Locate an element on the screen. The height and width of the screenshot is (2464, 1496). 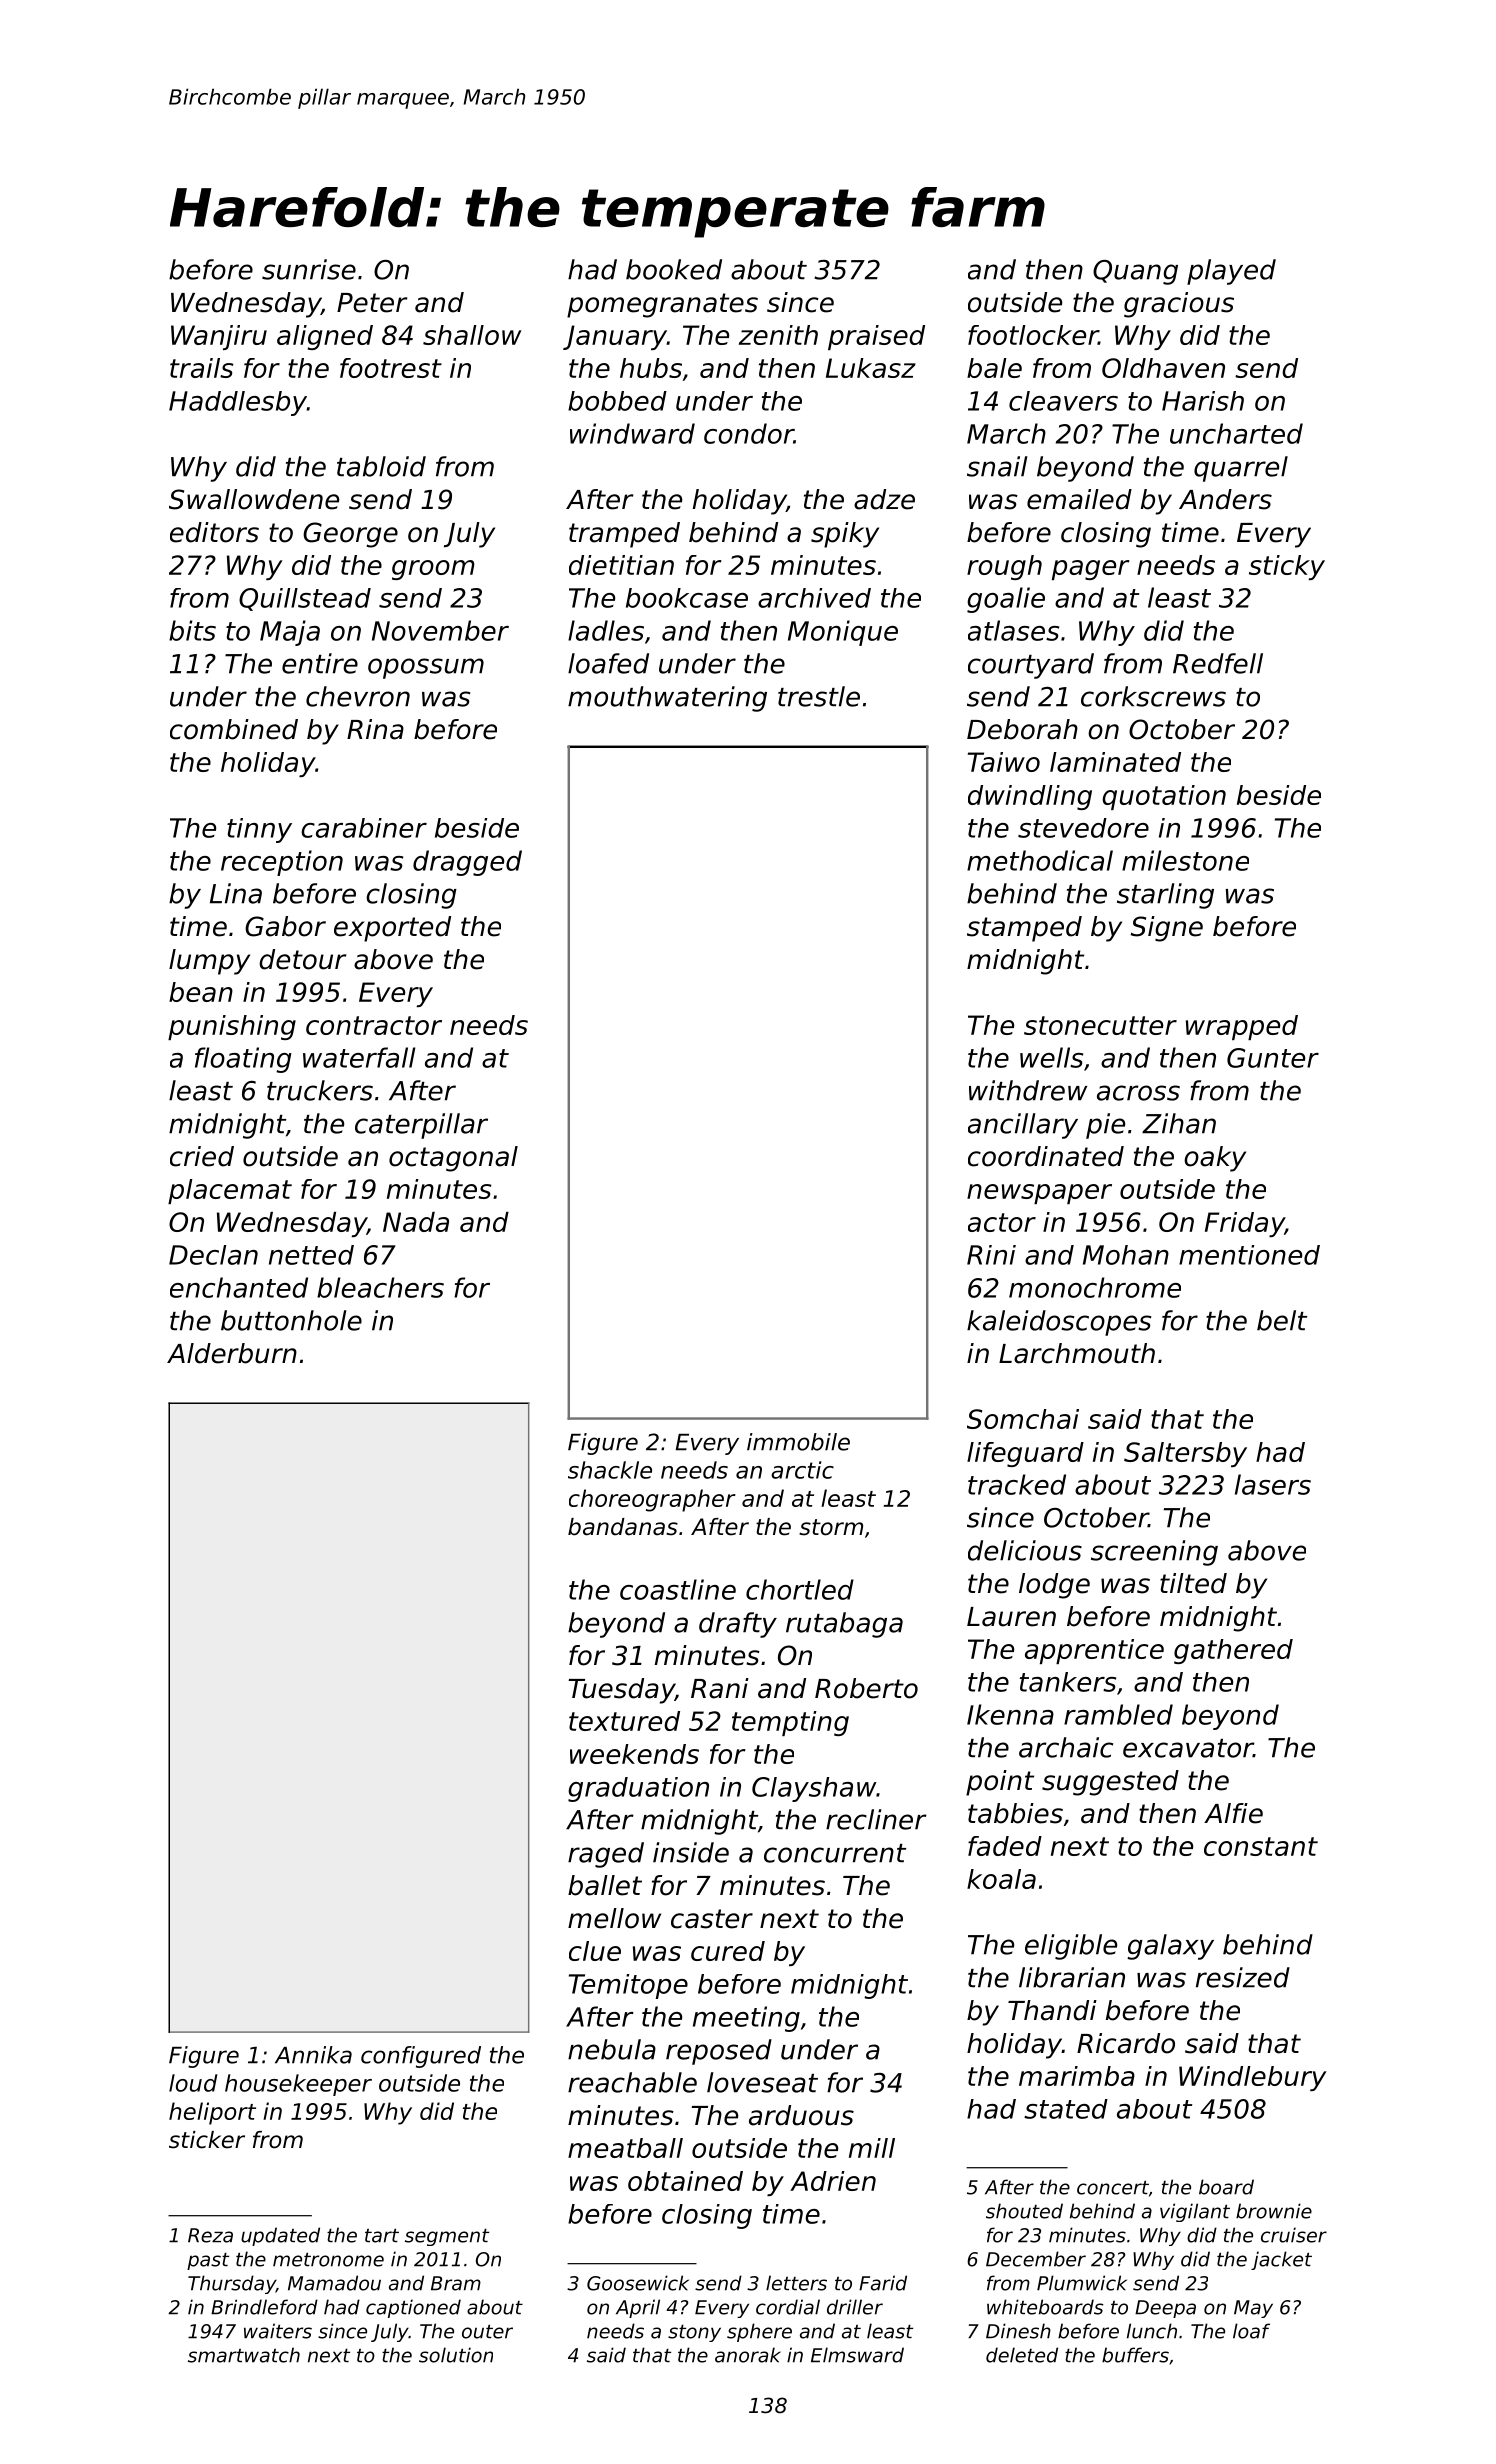
milestone is located at coordinates (1185, 860).
